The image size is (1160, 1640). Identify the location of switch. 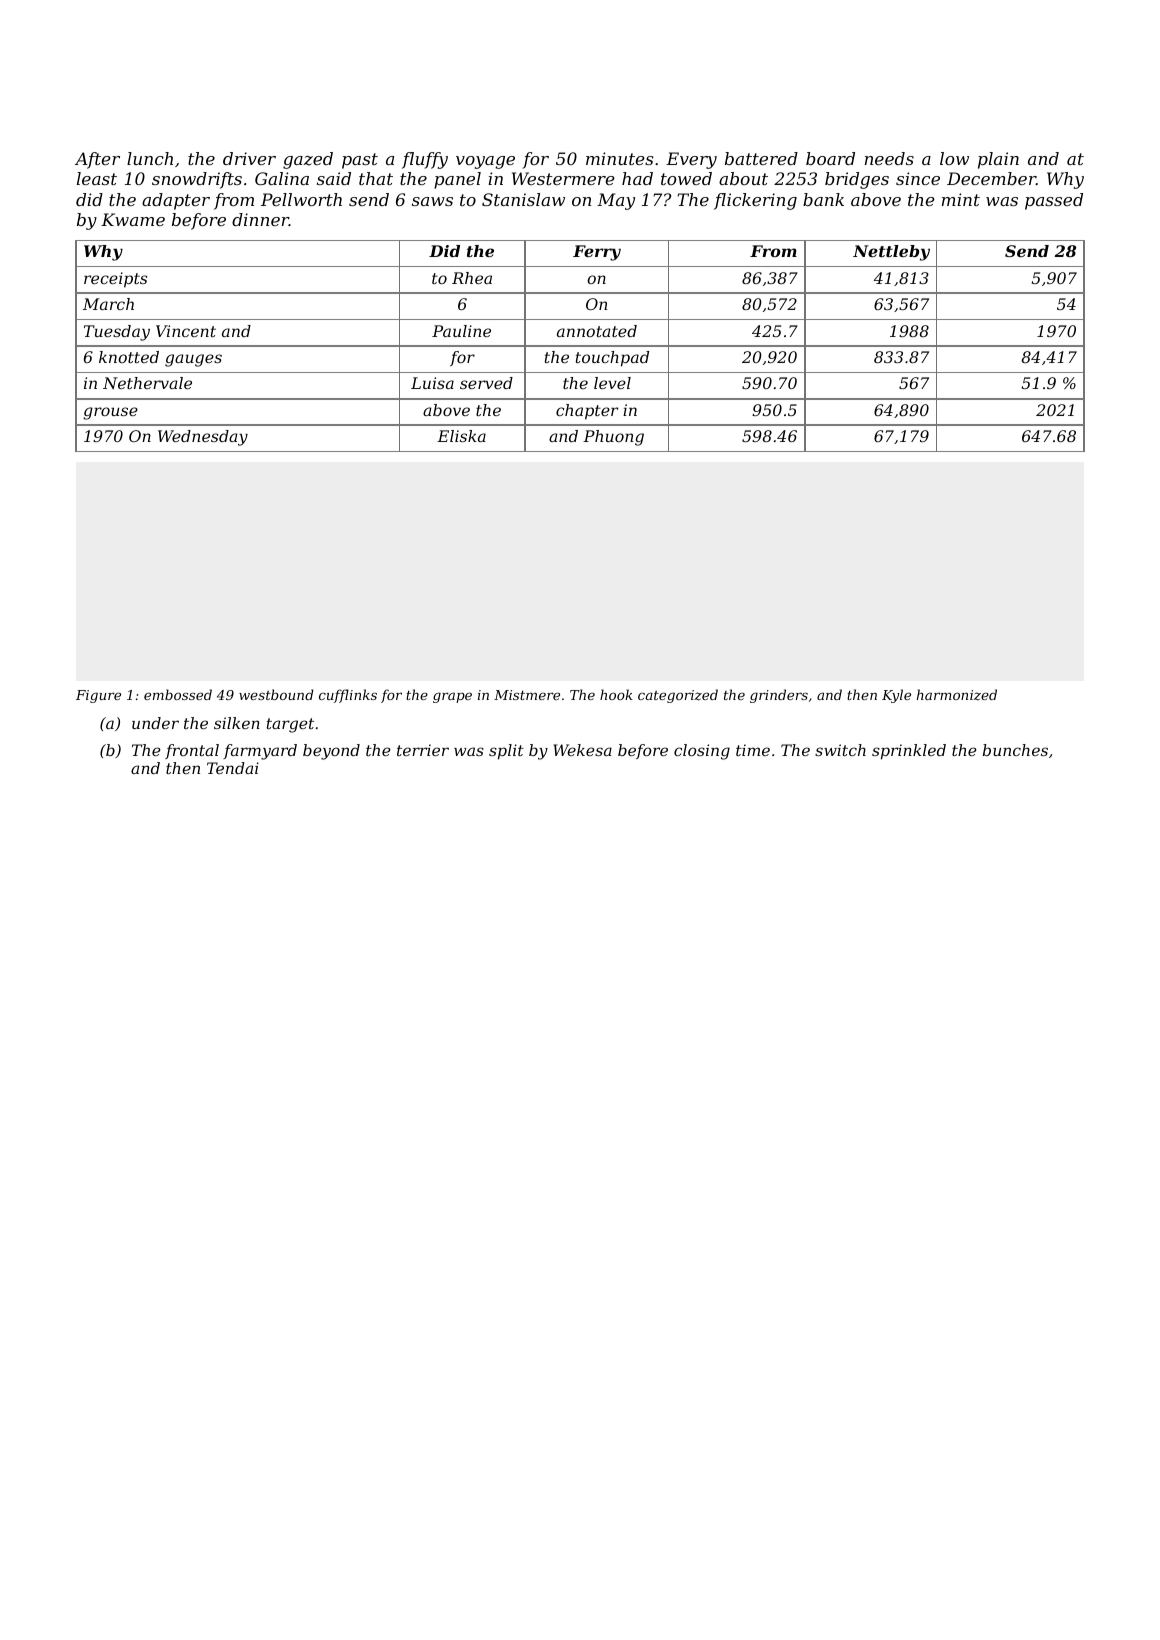
(840, 750).
